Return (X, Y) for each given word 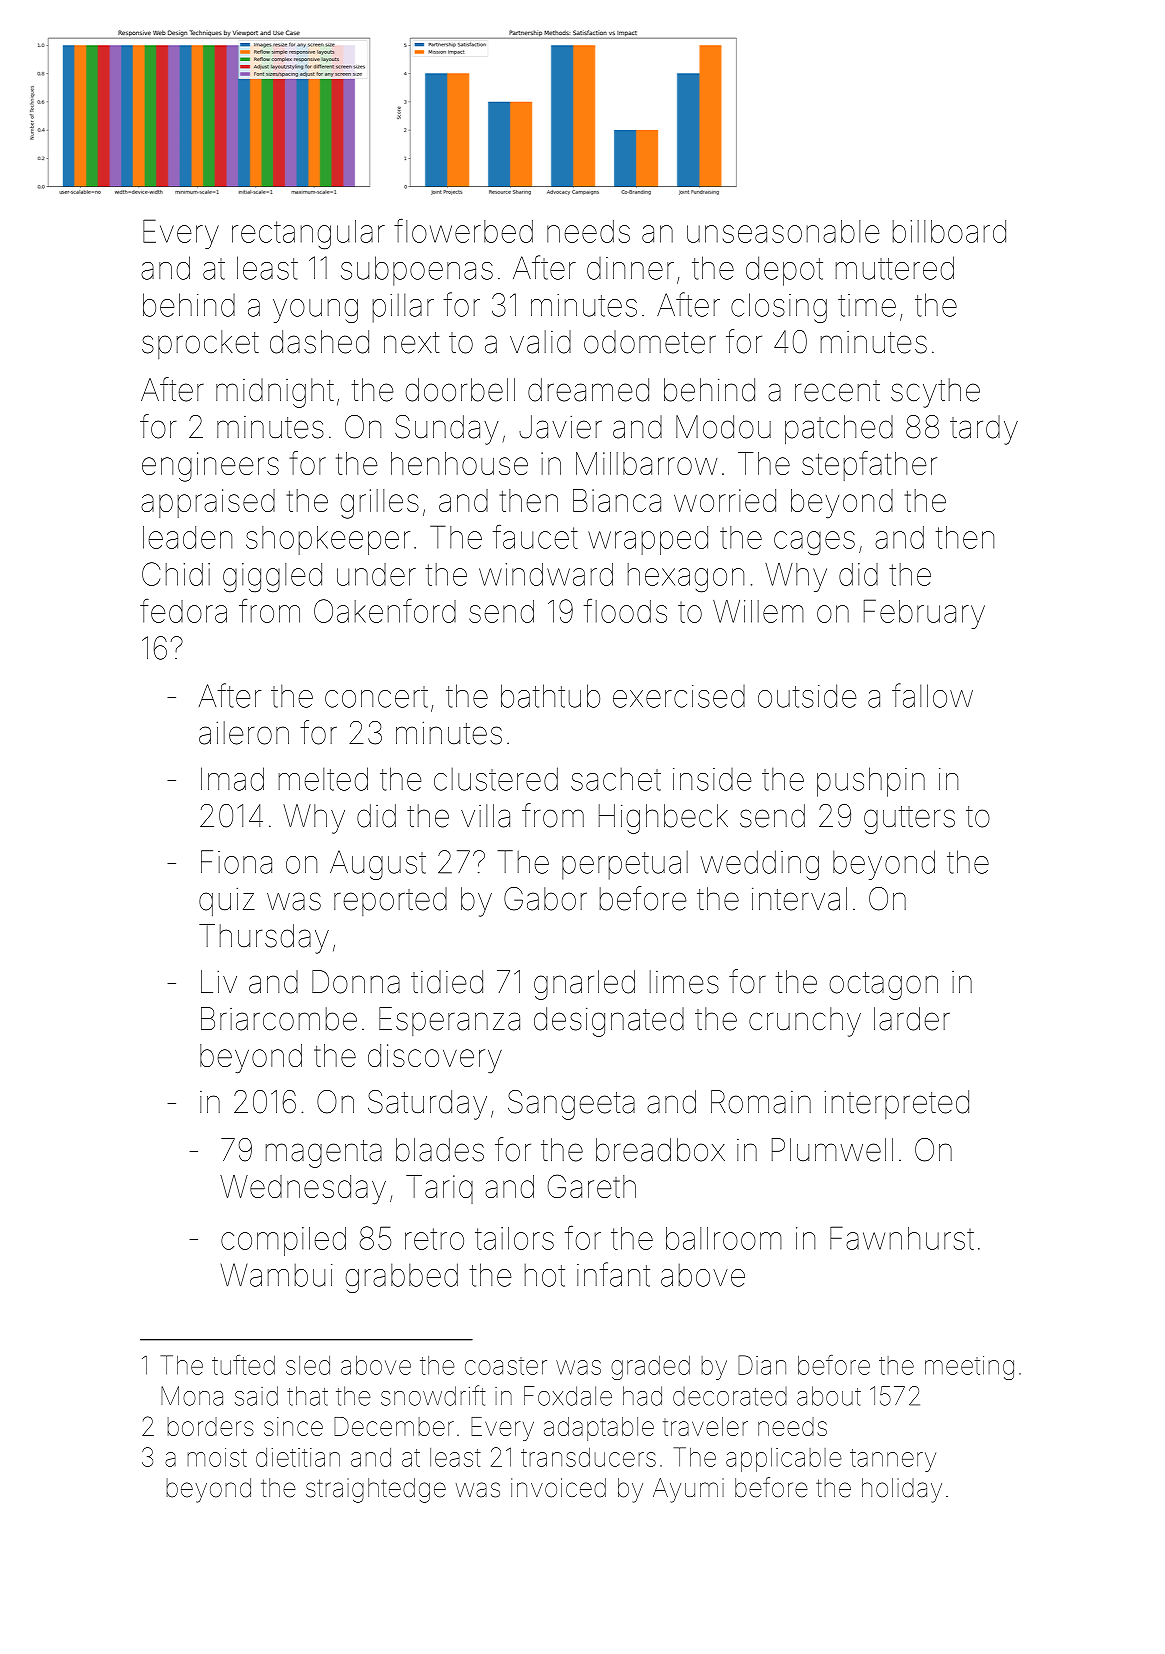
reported (390, 901)
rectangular (308, 234)
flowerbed (463, 231)
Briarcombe (279, 1019)
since (293, 1426)
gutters (909, 820)
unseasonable (783, 231)
